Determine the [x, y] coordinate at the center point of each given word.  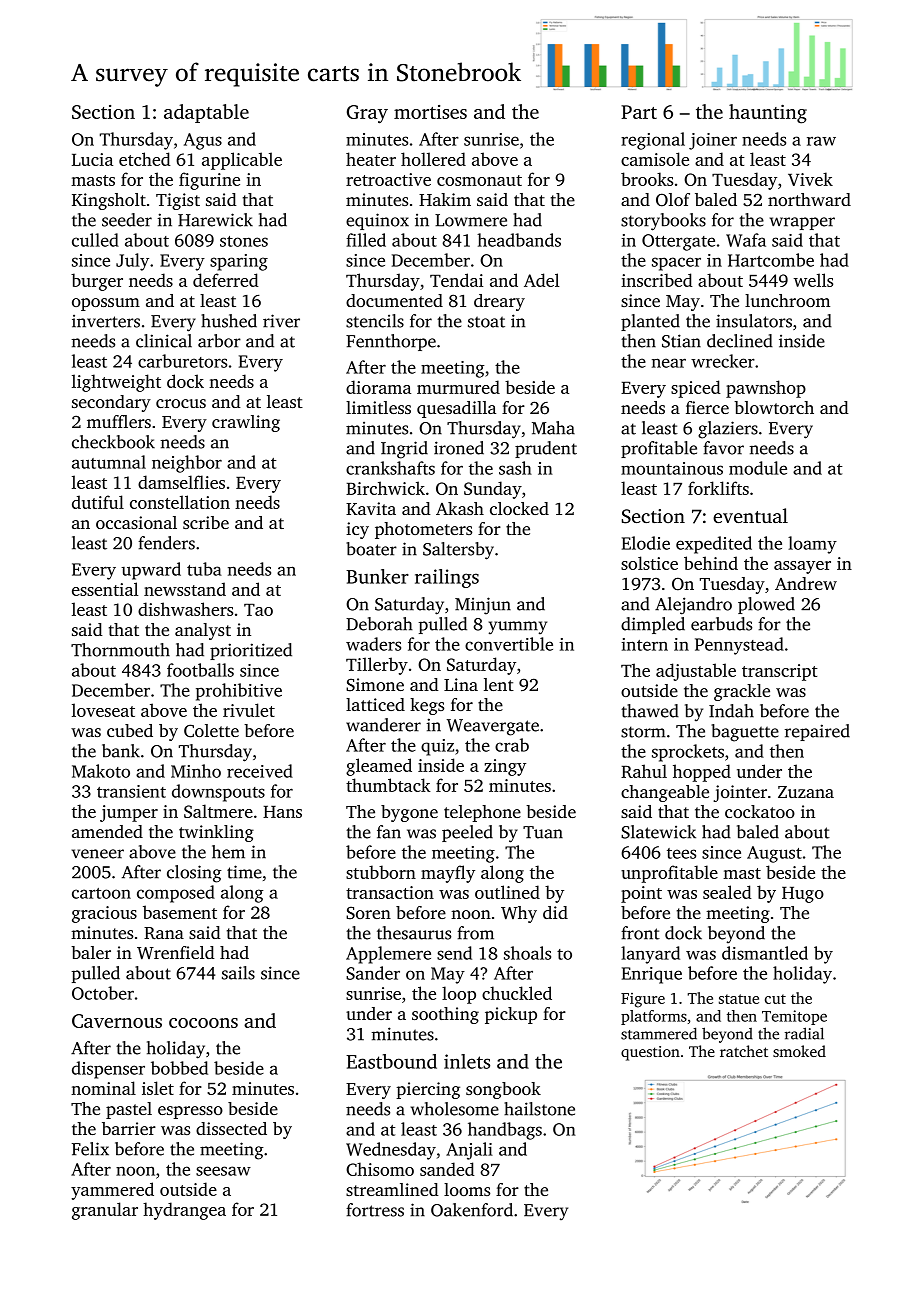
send [454, 953]
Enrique [652, 975]
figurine [209, 181]
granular [105, 1211]
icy [357, 530]
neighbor [187, 464]
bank [121, 751]
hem [228, 852]
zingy [505, 767]
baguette [745, 733]
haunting [768, 114]
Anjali [469, 1151]
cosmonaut [479, 180]
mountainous [672, 468]
